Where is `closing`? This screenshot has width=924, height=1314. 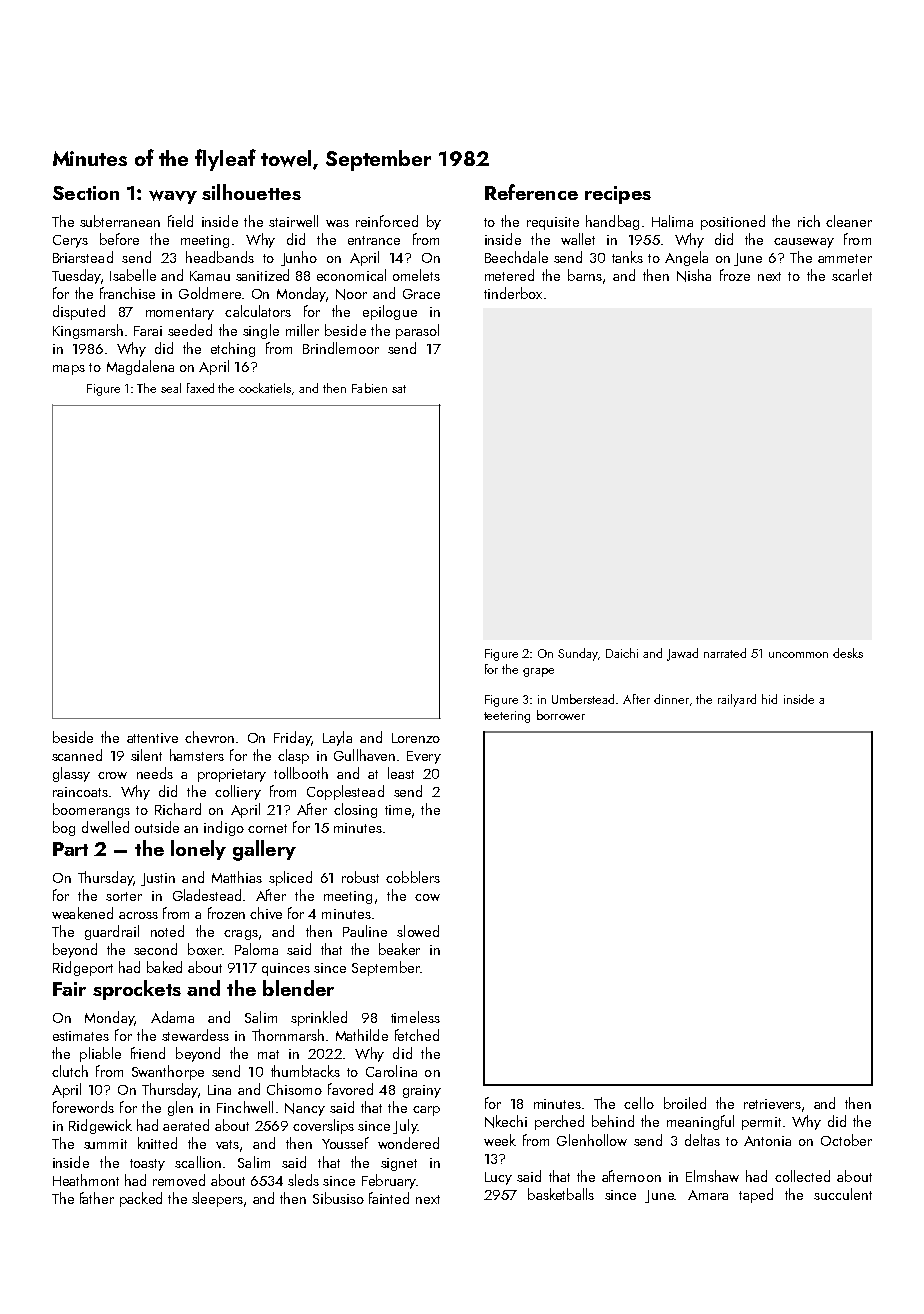 closing is located at coordinates (355, 810).
